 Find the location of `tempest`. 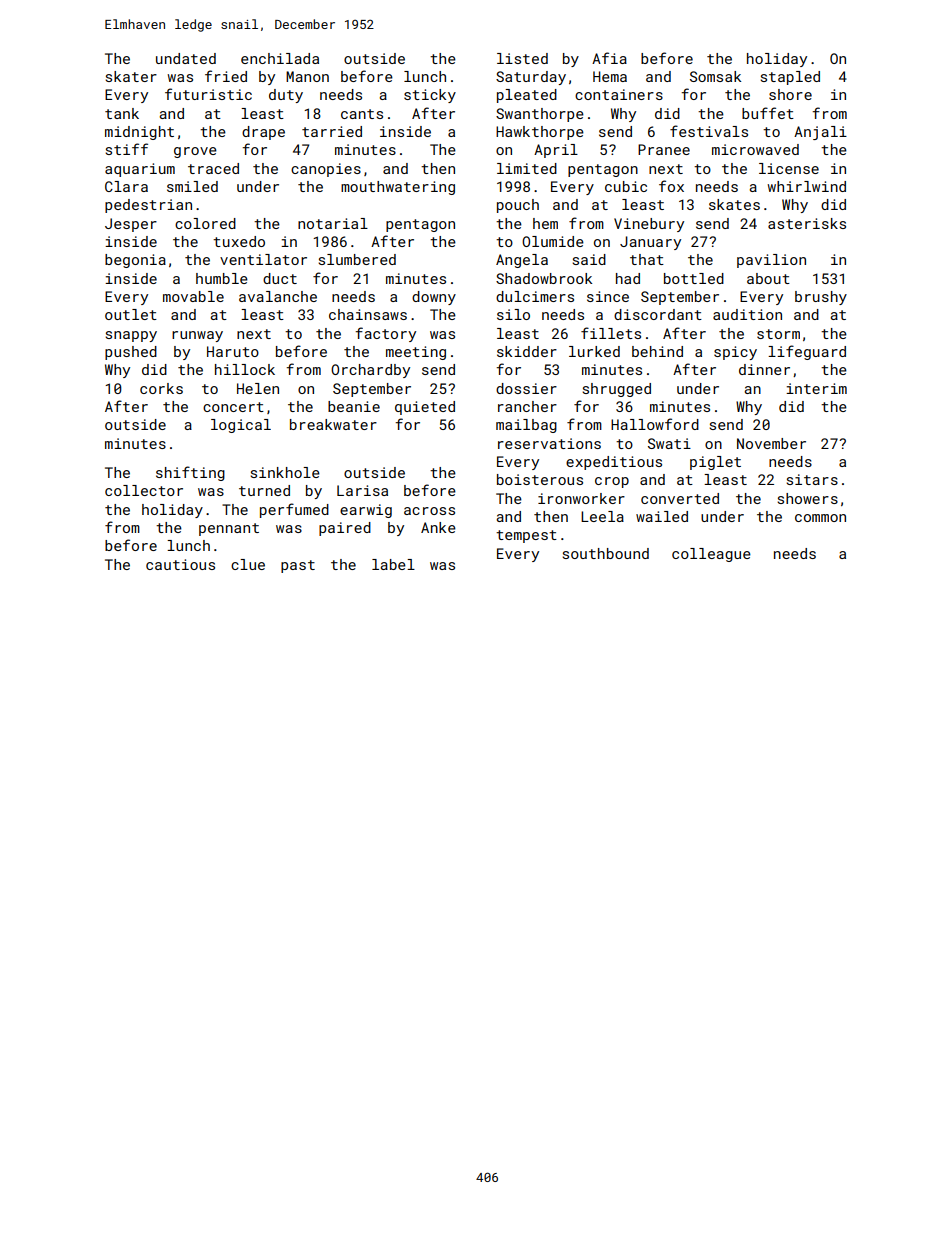

tempest is located at coordinates (526, 536).
